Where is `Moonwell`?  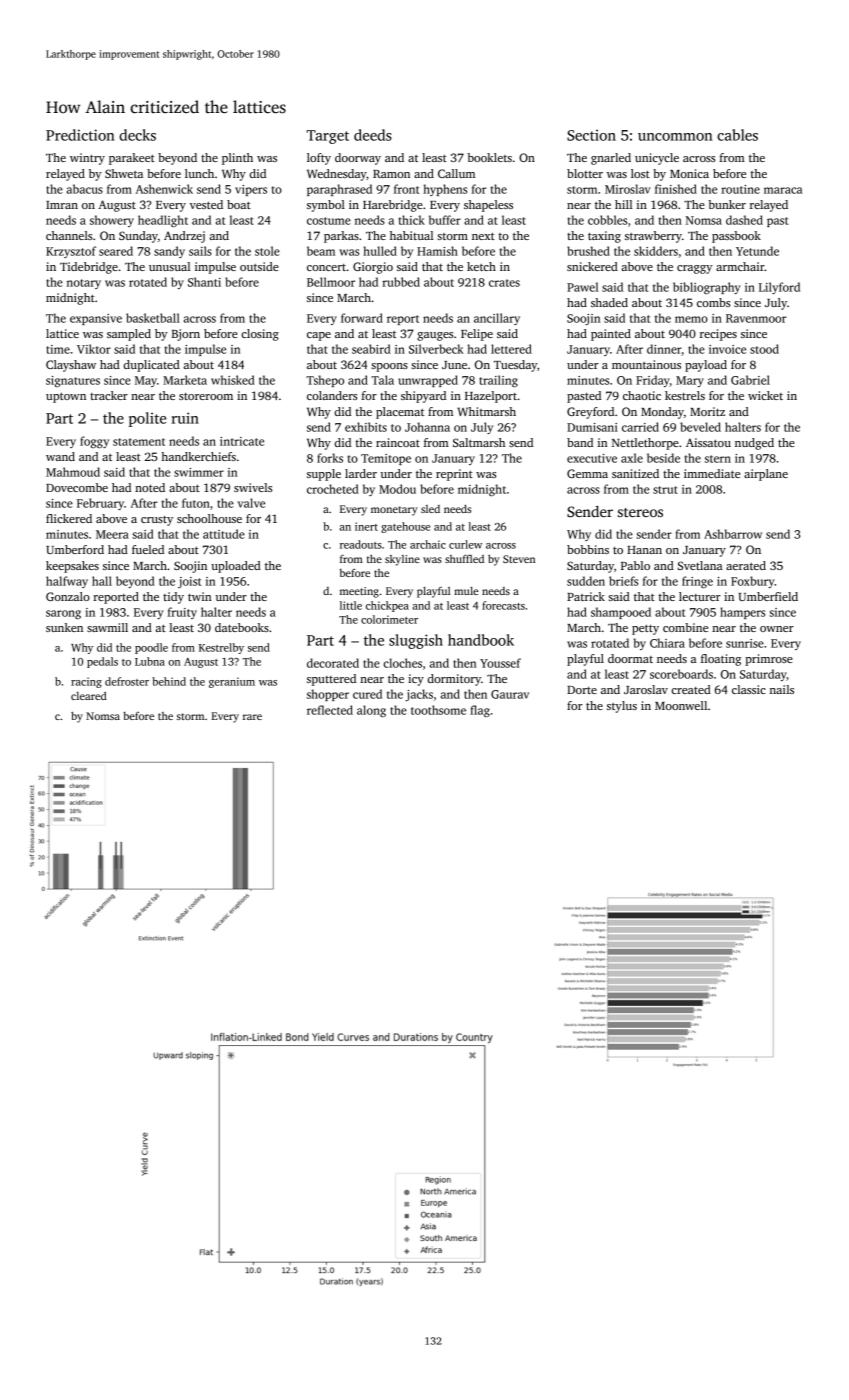
Moonwell is located at coordinates (681, 705).
